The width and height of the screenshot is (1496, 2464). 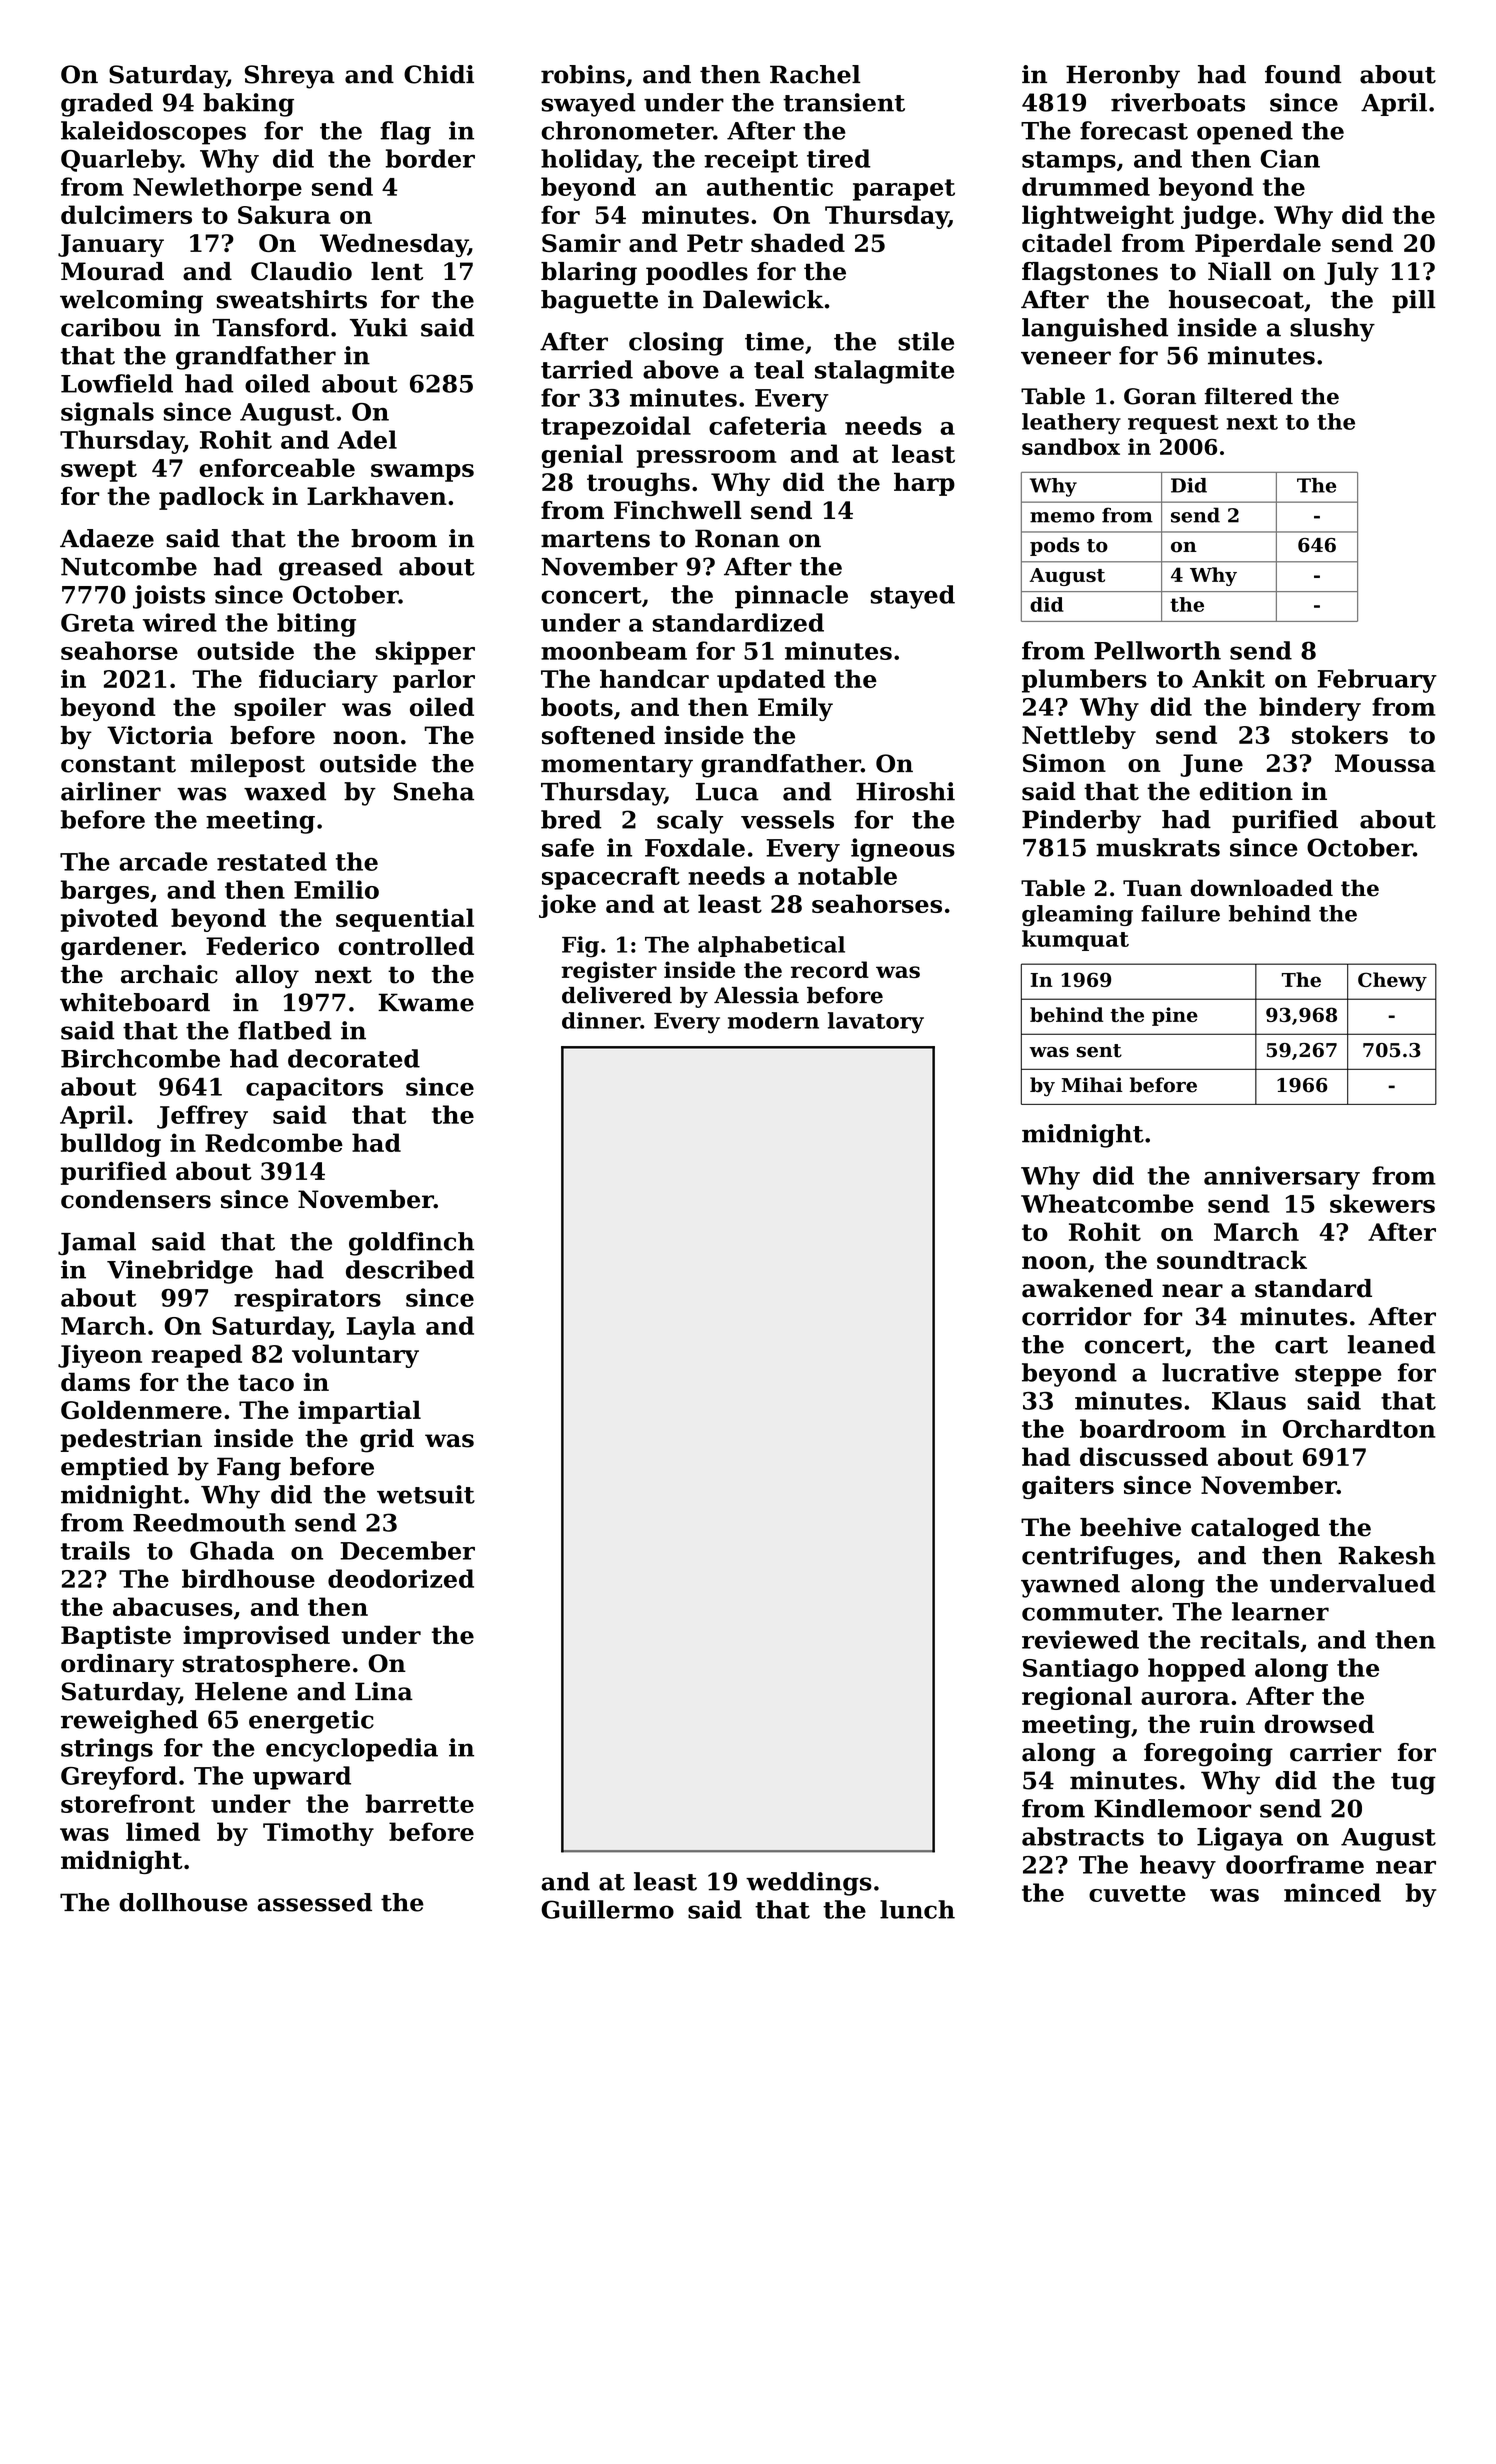 I want to click on found, so click(x=1303, y=74).
